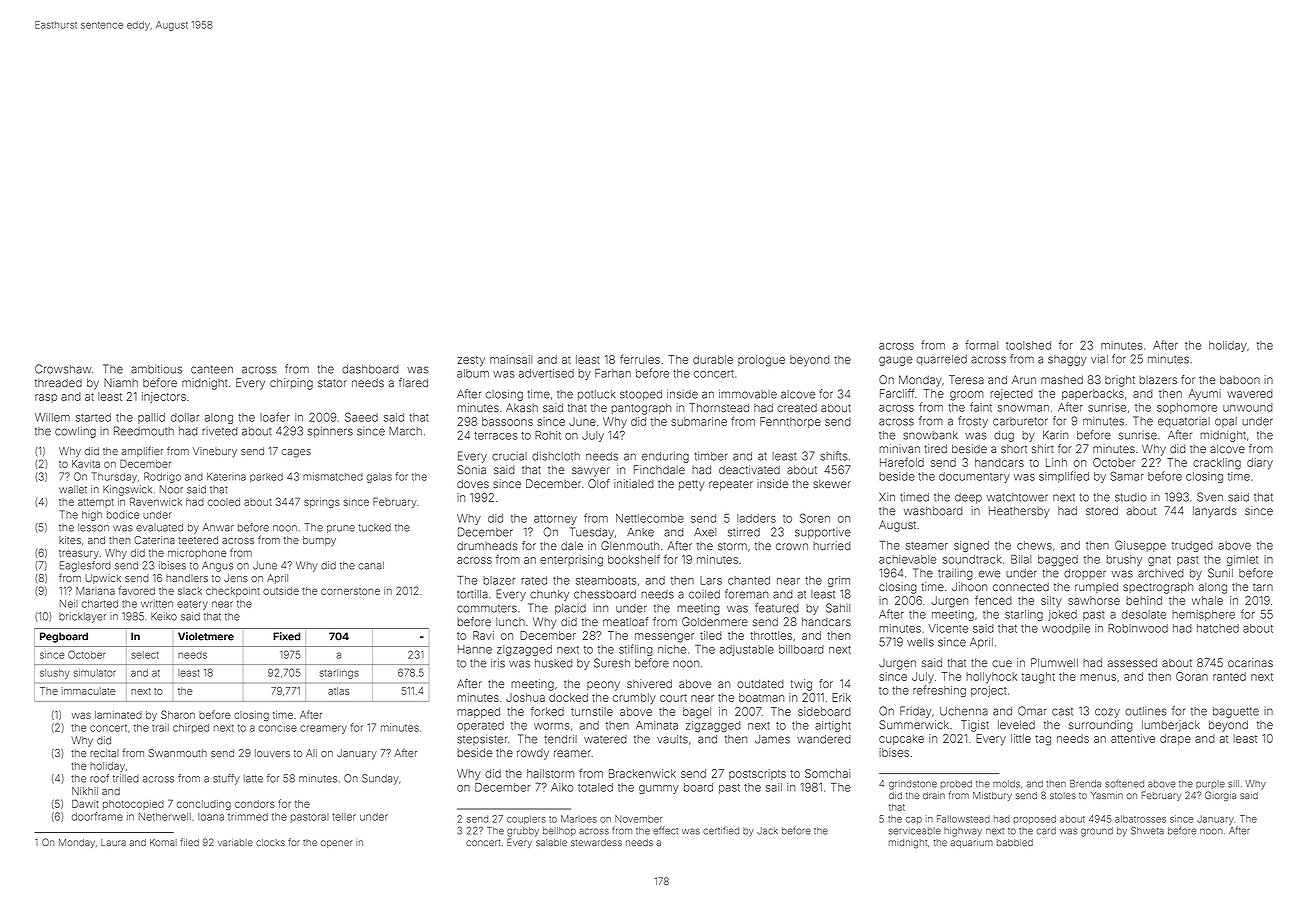  Describe the element at coordinates (1147, 831) in the screenshot. I see `Shweta` at that location.
